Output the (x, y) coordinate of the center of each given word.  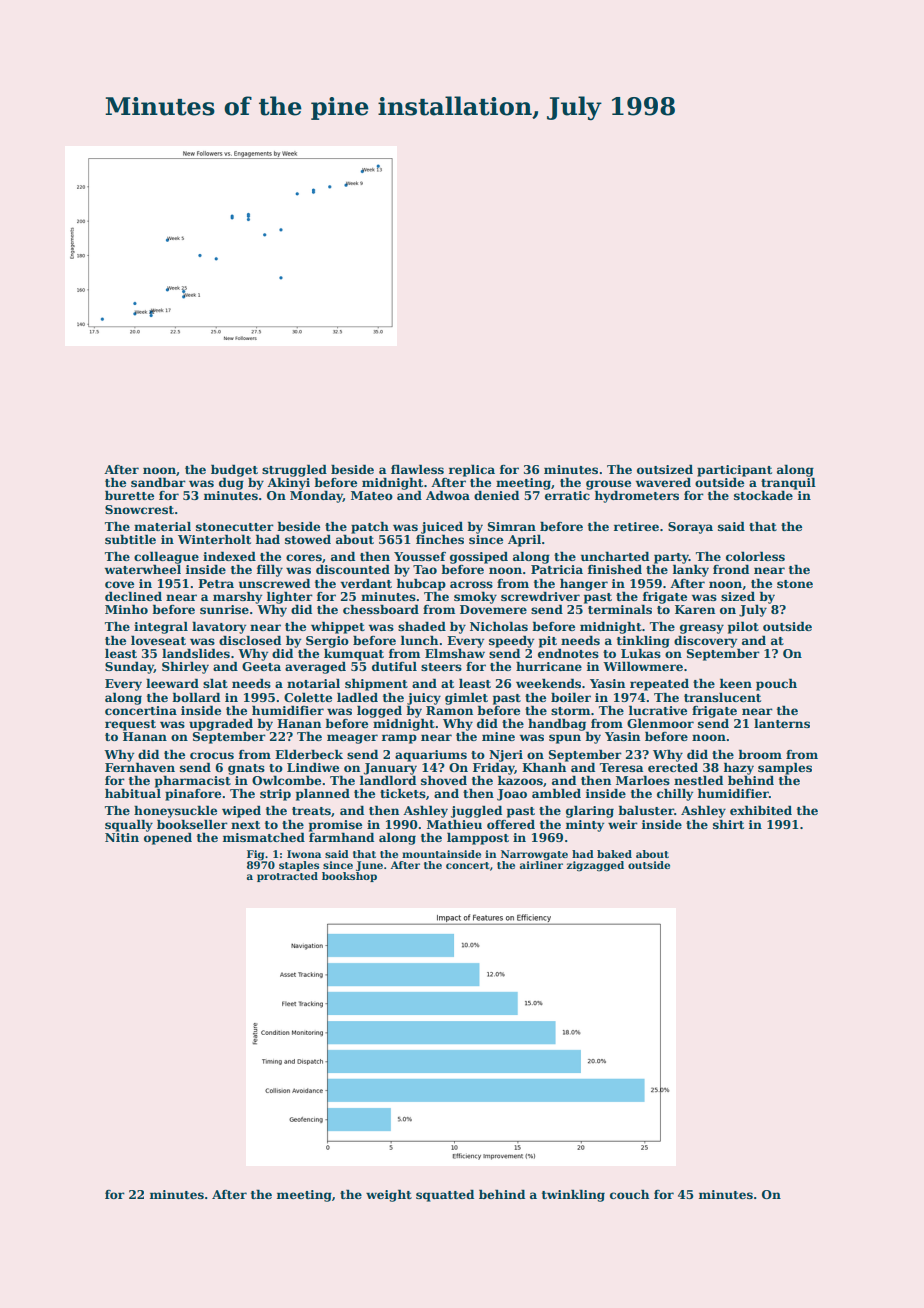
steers (441, 667)
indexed (229, 556)
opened (168, 838)
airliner (541, 864)
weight (389, 1195)
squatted (445, 1195)
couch (629, 1194)
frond (731, 569)
